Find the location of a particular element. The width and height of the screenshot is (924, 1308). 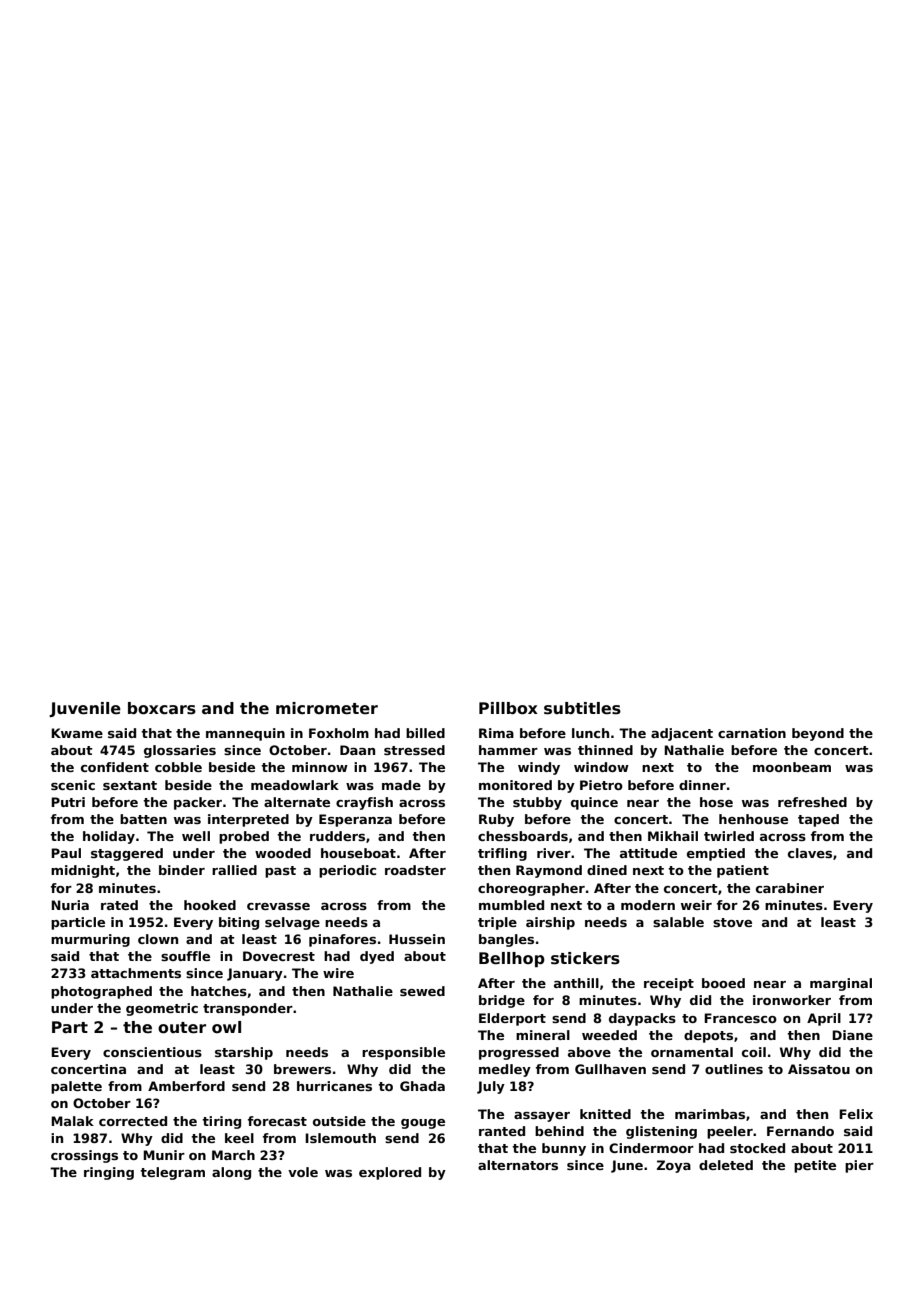

boxcars is located at coordinates (162, 708).
